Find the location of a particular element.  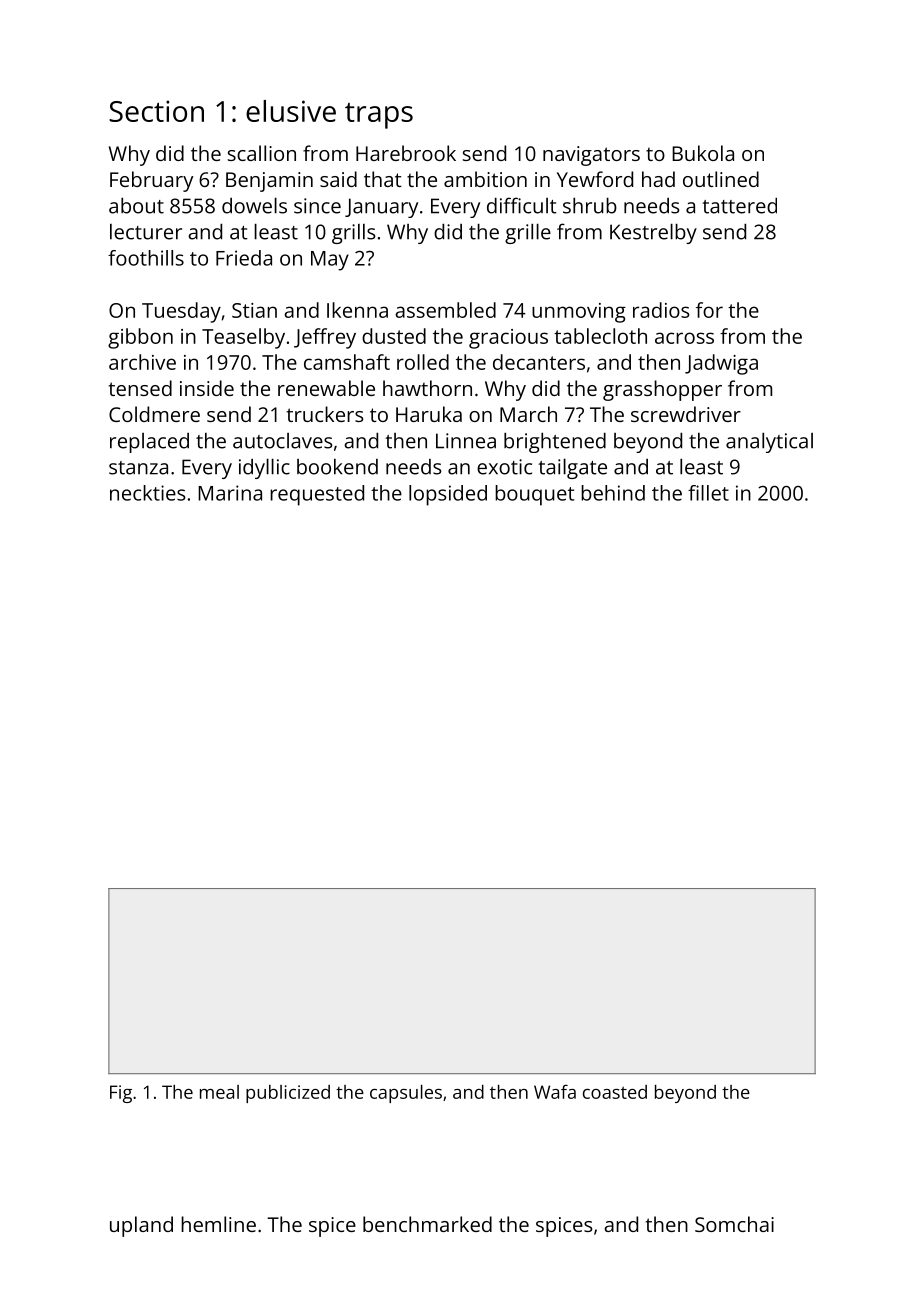

lopsided is located at coordinates (448, 495).
